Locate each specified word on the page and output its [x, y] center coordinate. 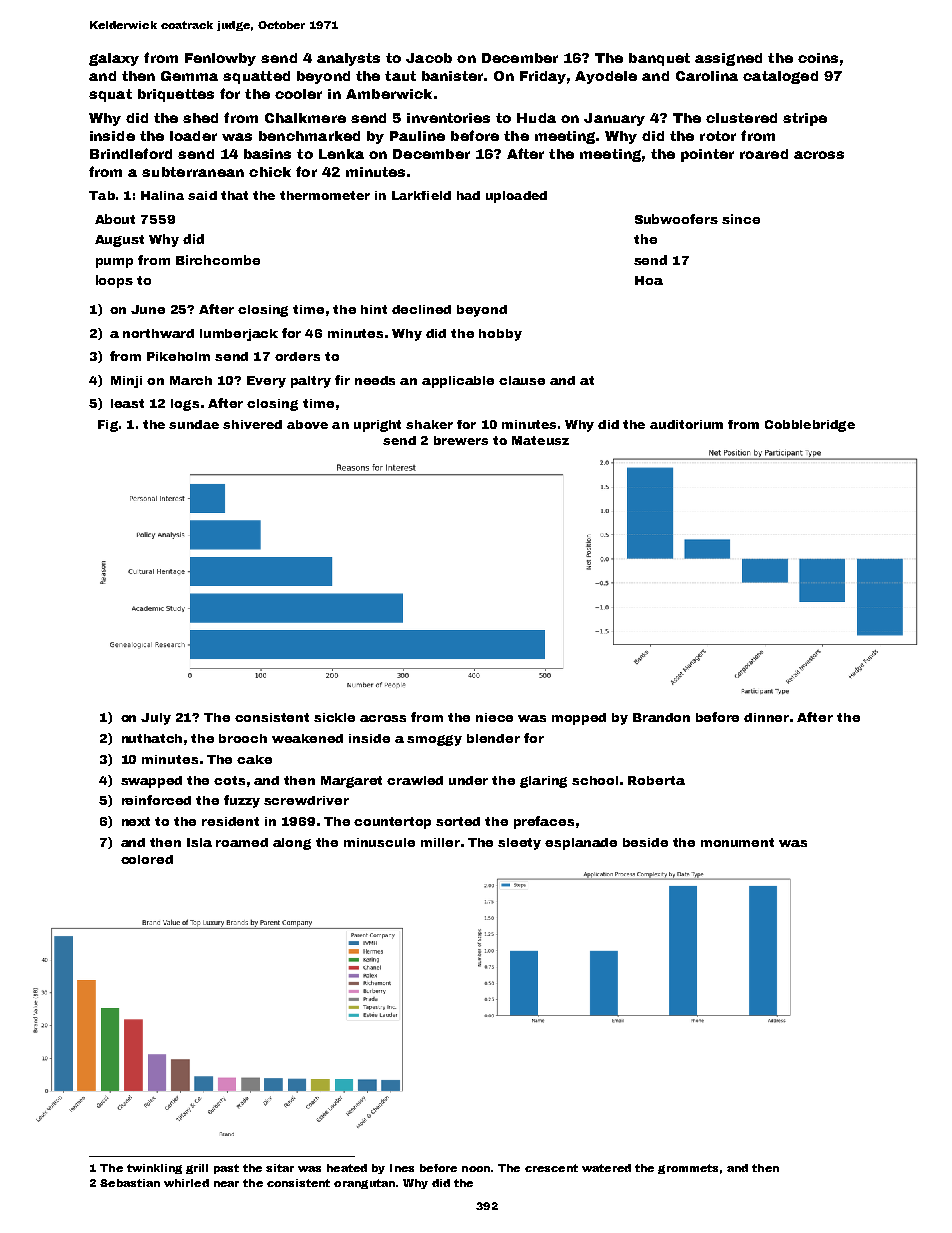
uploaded [516, 197]
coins [818, 58]
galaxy [114, 59]
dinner [766, 717]
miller [440, 842]
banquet [659, 59]
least [127, 403]
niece [494, 717]
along [292, 844]
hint [374, 309]
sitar [280, 1168]
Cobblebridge [810, 426]
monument [737, 842]
